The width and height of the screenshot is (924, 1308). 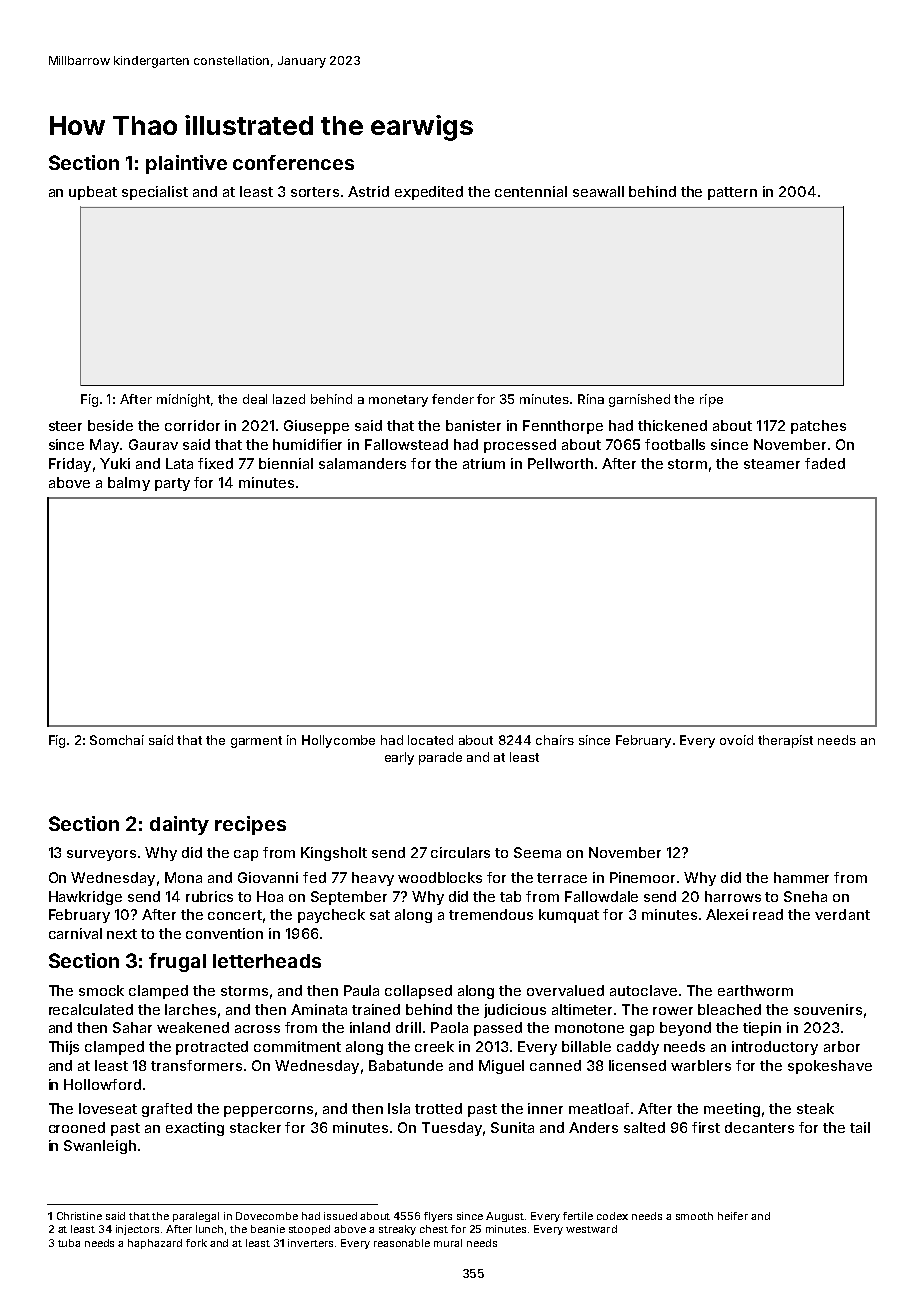 I want to click on therapist, so click(x=785, y=741).
